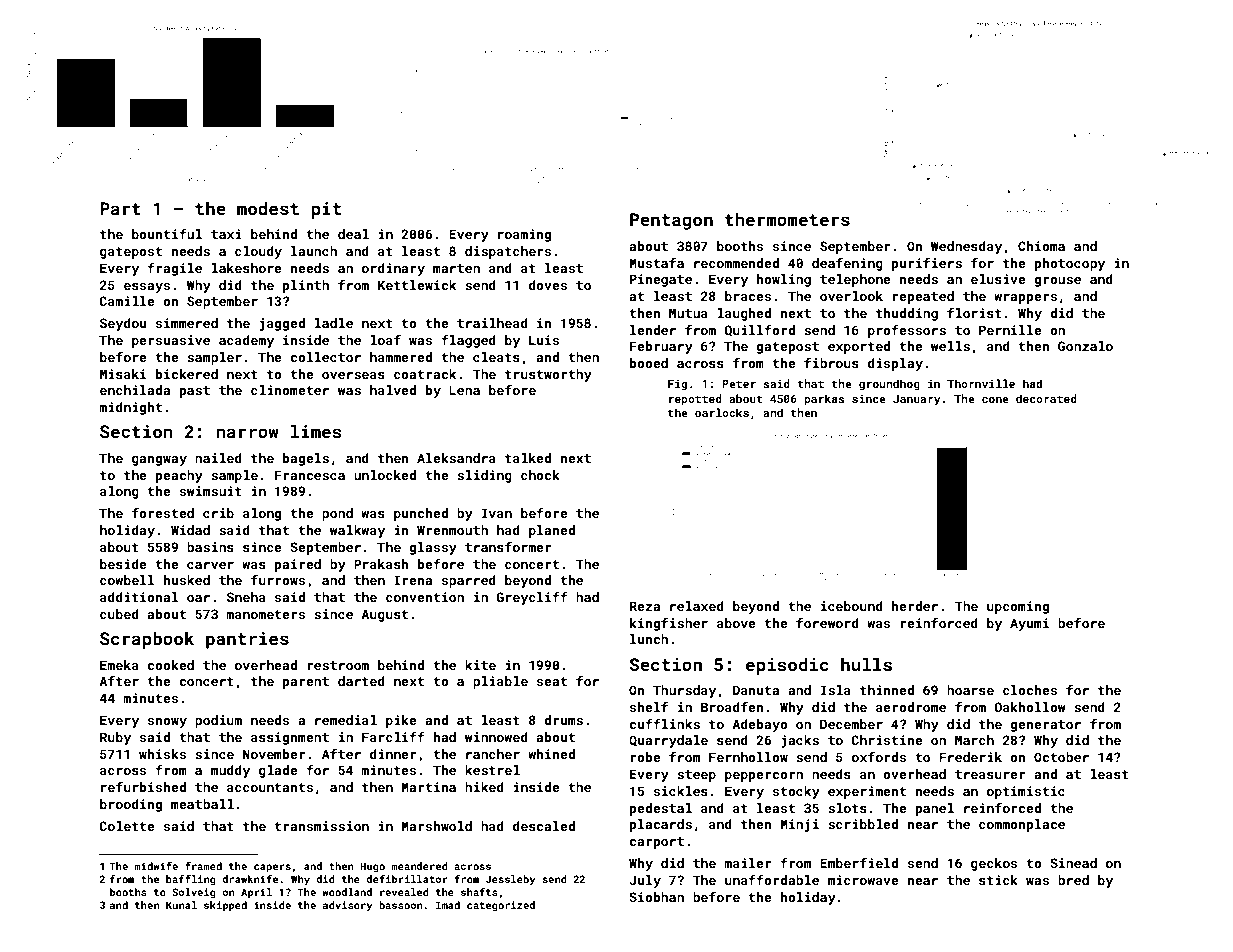 This page has width=1233, height=952. What do you see at coordinates (649, 363) in the page?
I see `booed` at bounding box center [649, 363].
